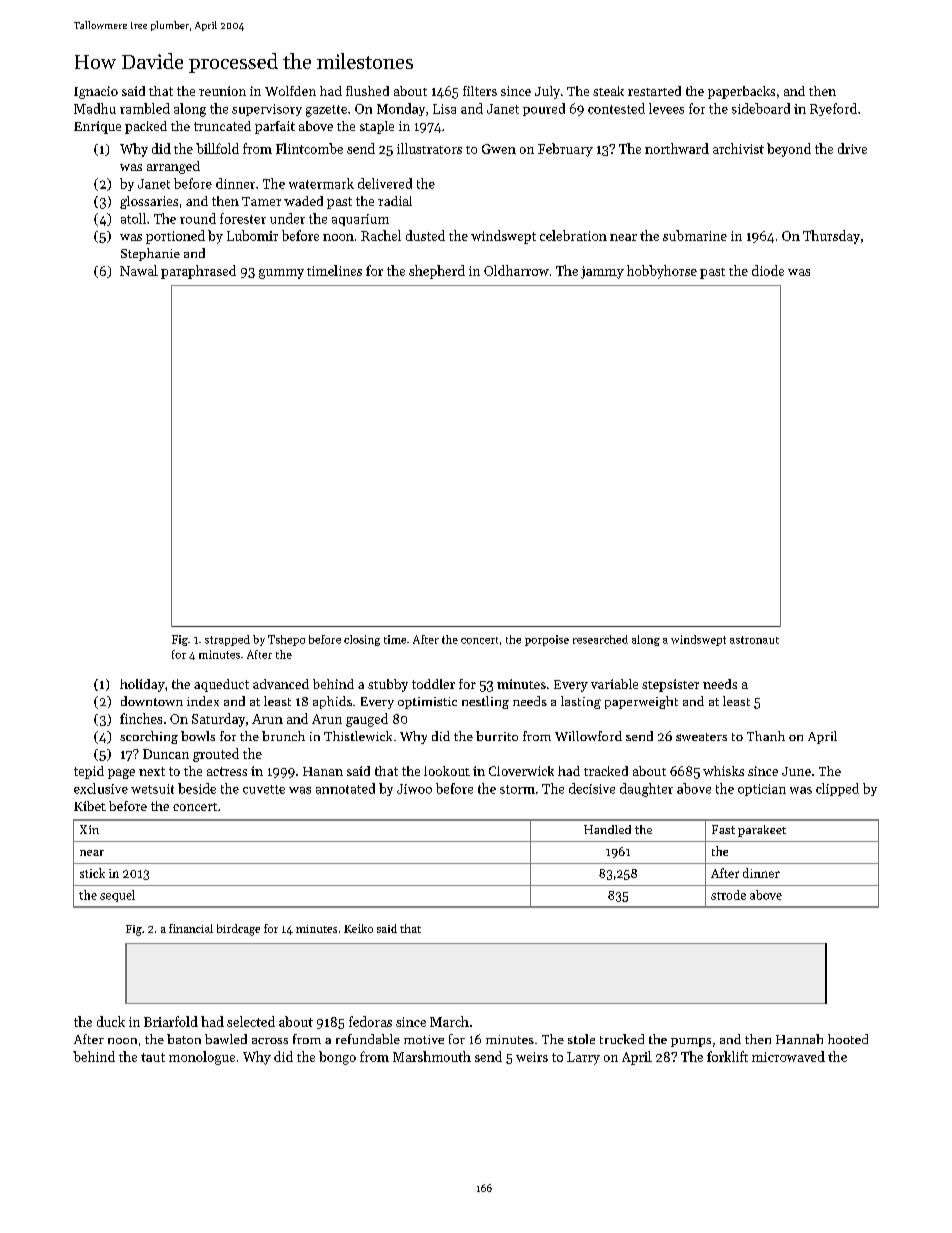 The height and width of the screenshot is (1233, 952). What do you see at coordinates (741, 92) in the screenshot?
I see `paperbacks` at bounding box center [741, 92].
